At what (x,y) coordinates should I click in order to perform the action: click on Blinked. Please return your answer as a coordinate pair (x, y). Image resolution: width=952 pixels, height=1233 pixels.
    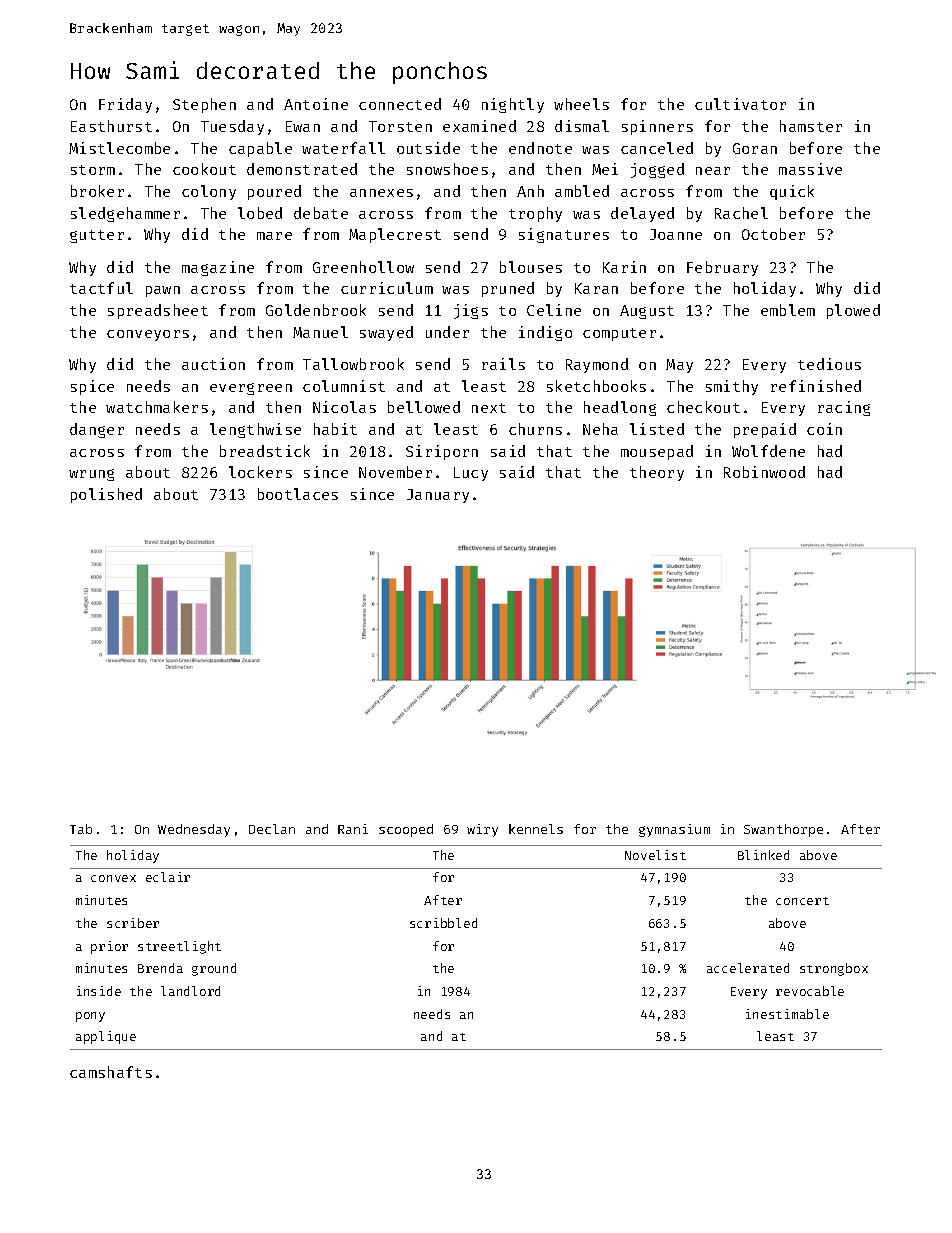
    Looking at the image, I should click on (763, 855).
